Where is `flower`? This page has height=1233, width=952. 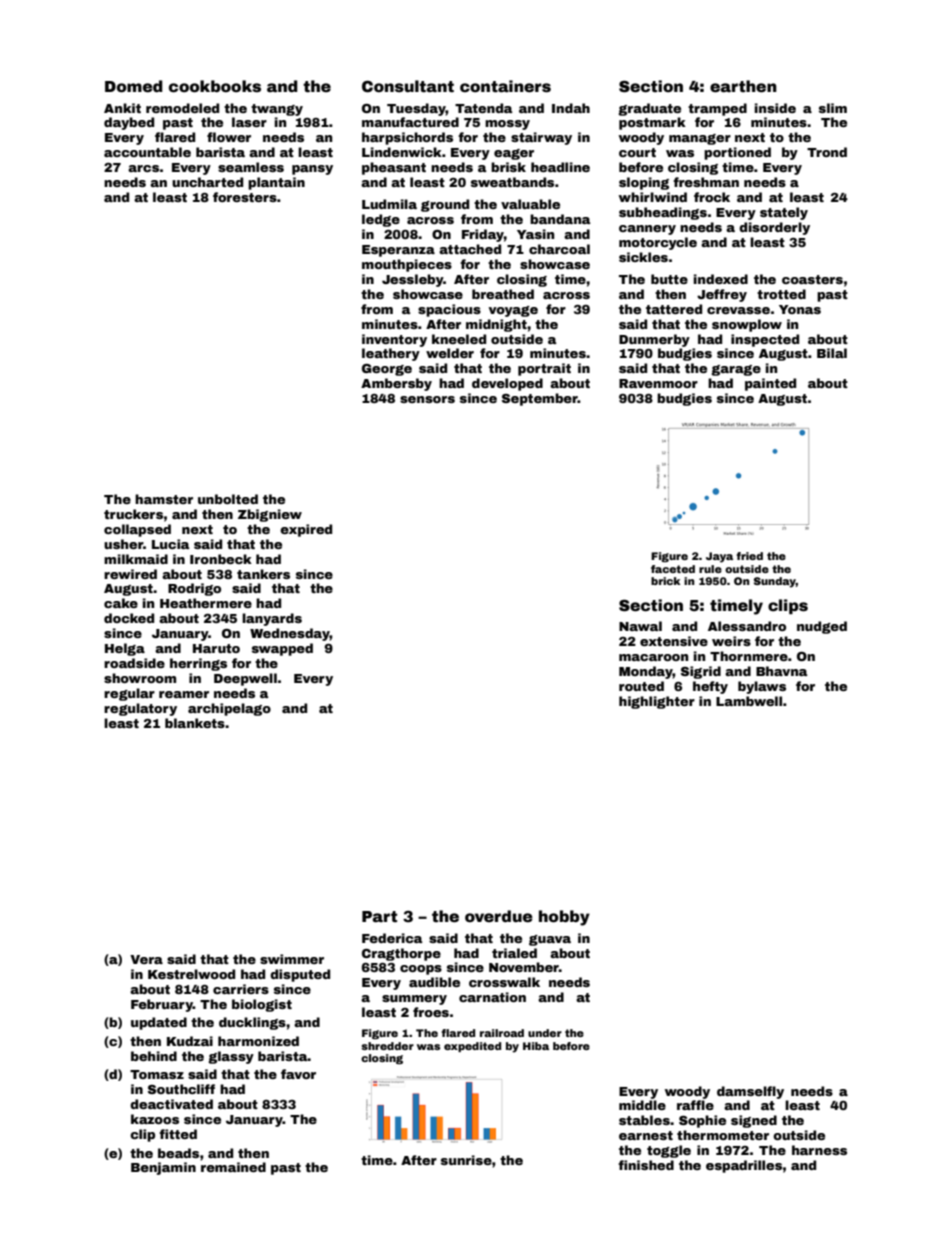
flower is located at coordinates (229, 137).
